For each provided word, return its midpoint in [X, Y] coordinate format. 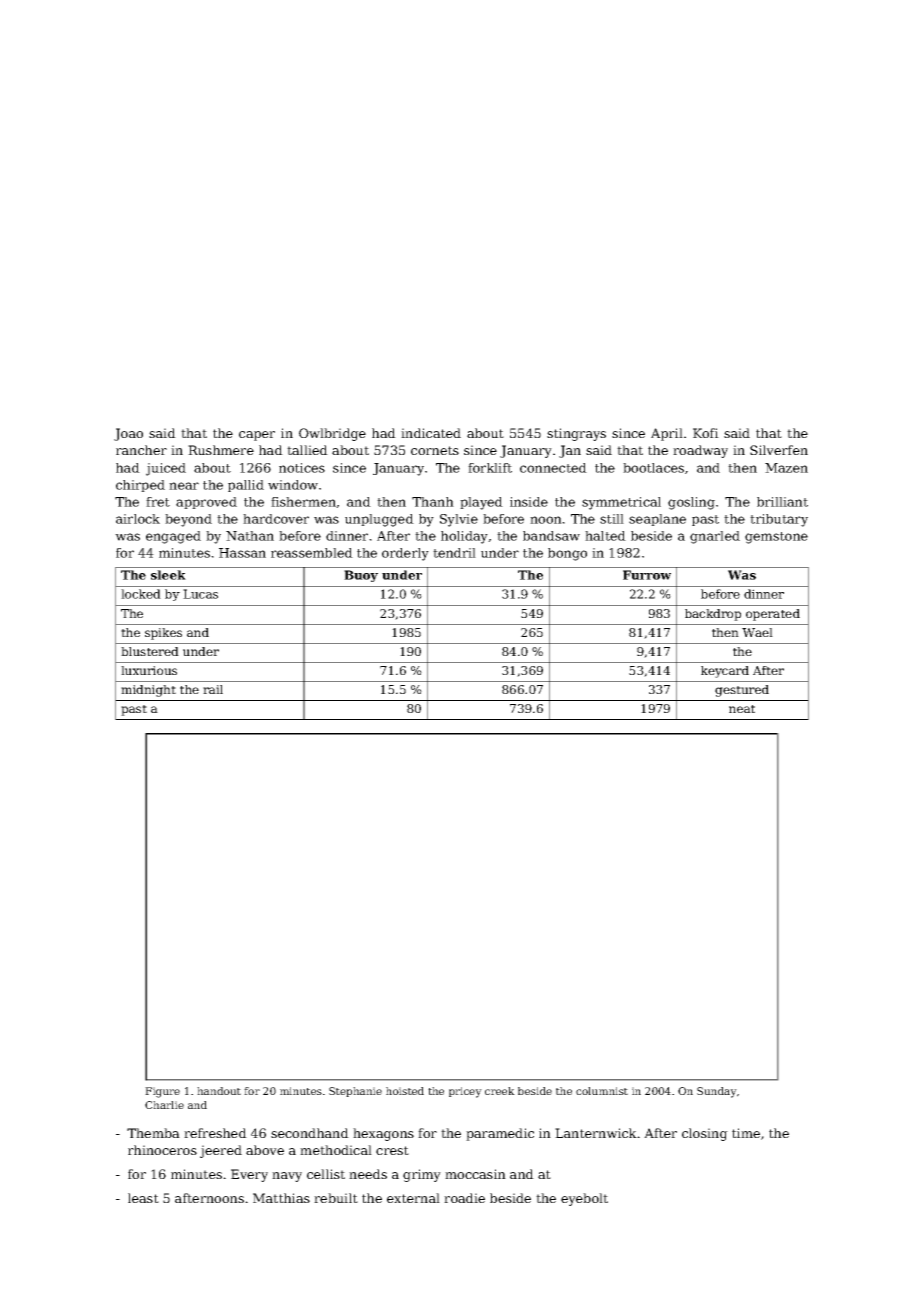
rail [213, 689]
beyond [188, 520]
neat [742, 709]
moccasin [475, 1174]
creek [500, 1091]
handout [219, 1091]
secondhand [310, 1133]
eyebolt [584, 1199]
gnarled [715, 537]
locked [141, 594]
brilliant [782, 502]
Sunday [717, 1092]
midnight [148, 691]
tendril [454, 553]
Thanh [433, 502]
